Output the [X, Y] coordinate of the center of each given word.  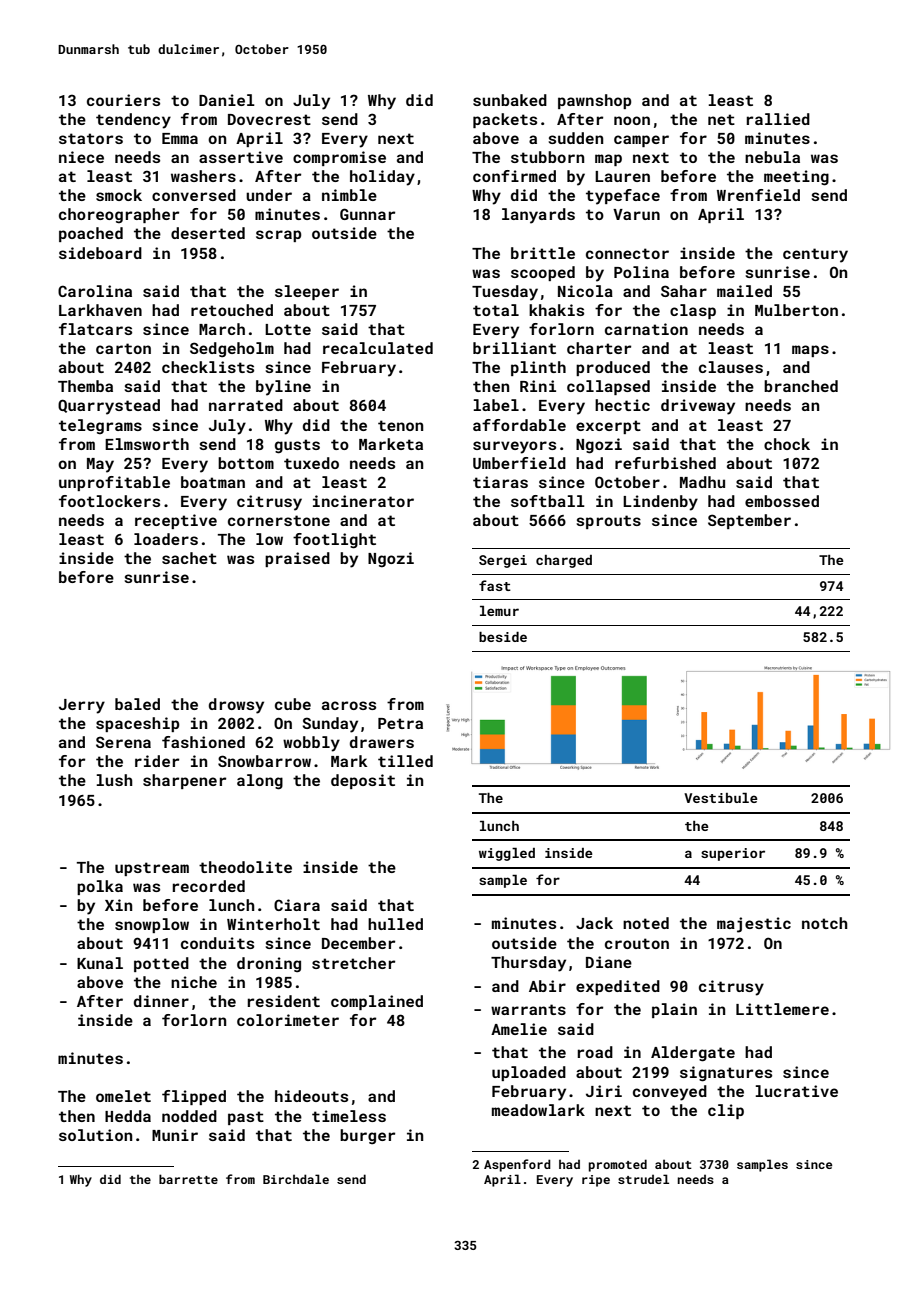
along [260, 782]
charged [564, 561]
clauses [731, 367]
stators [91, 138]
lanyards [538, 216]
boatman [213, 482]
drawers [382, 742]
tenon [400, 425]
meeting [796, 178]
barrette [188, 1179]
